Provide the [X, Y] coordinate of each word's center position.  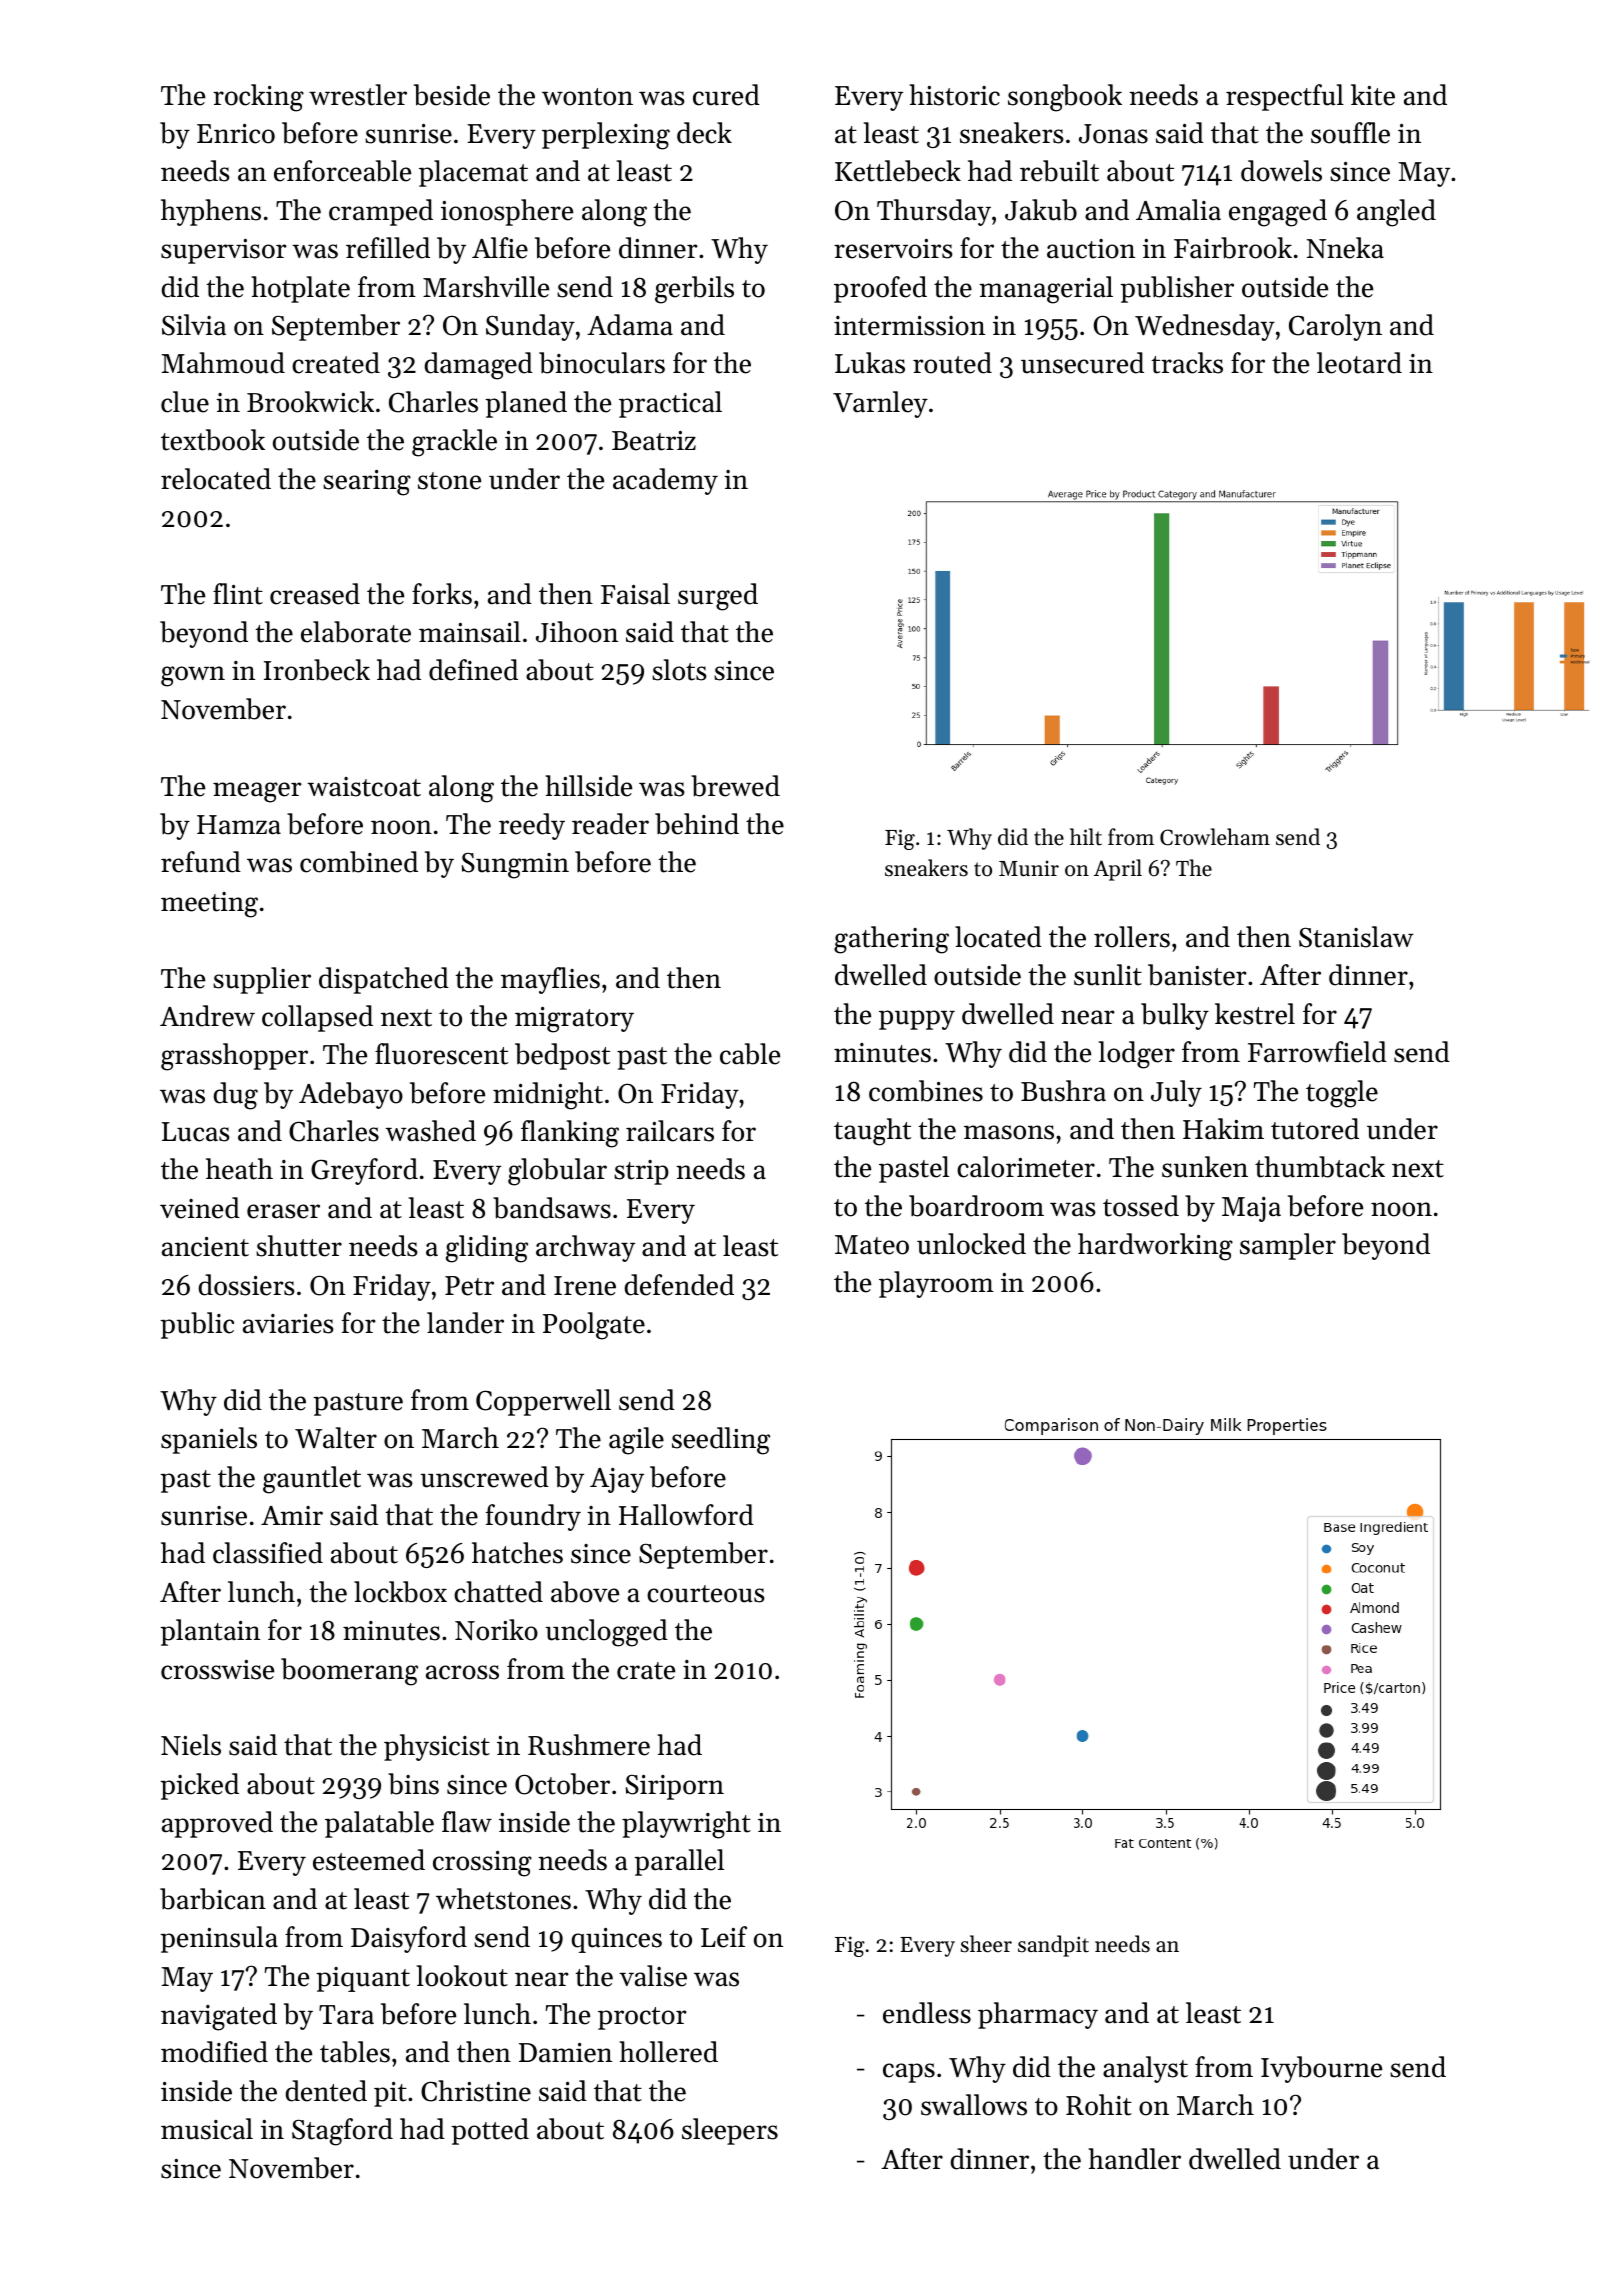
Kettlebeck [898, 171]
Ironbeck [317, 670]
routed [952, 363]
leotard [1359, 363]
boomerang [349, 1672]
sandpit [1053, 1946]
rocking [258, 98]
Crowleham [1215, 837]
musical [207, 2129]
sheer [986, 1944]
